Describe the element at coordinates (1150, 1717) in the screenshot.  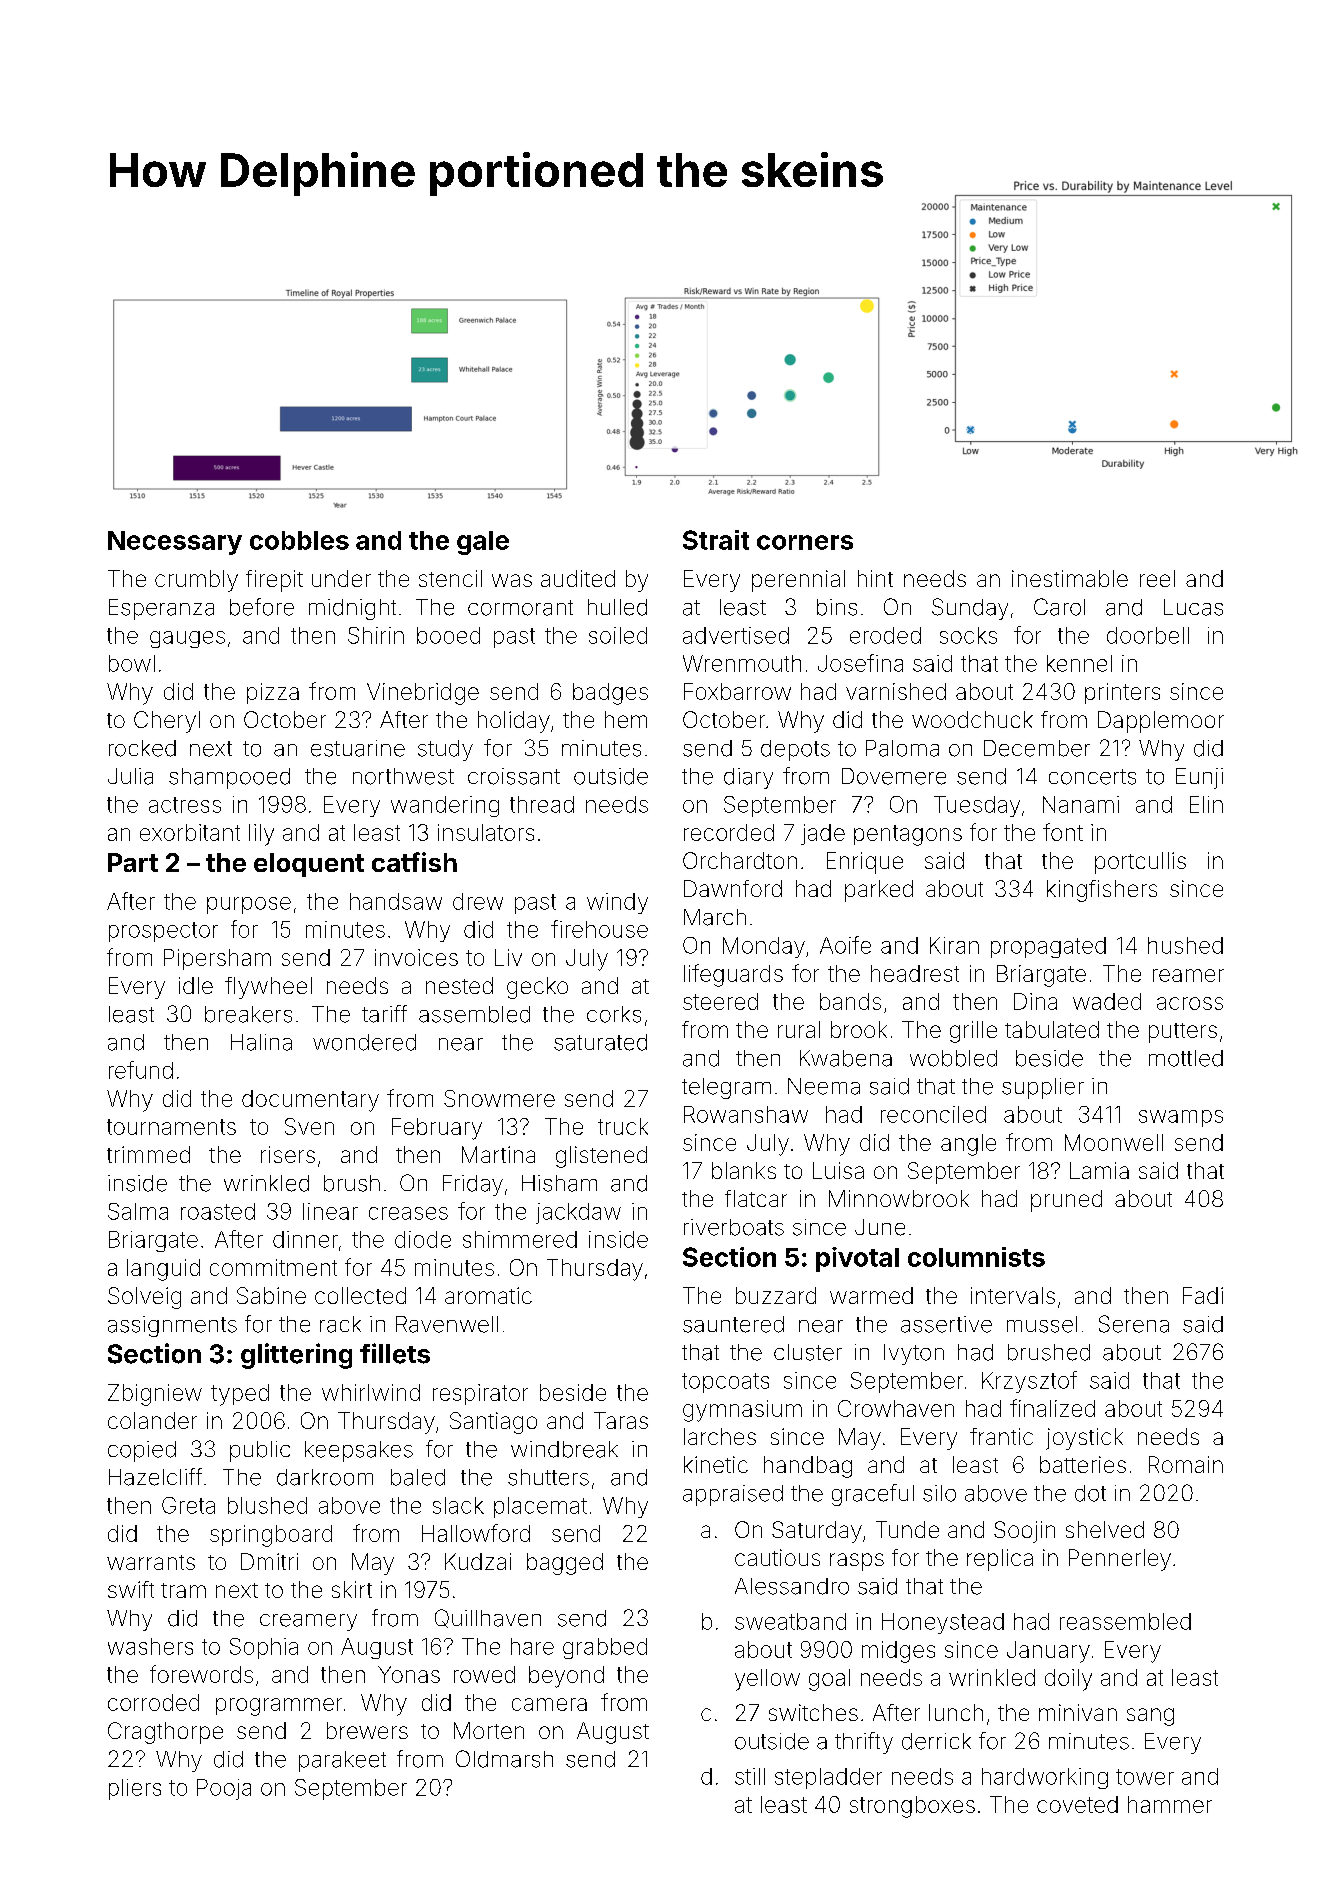
I see `sang` at that location.
